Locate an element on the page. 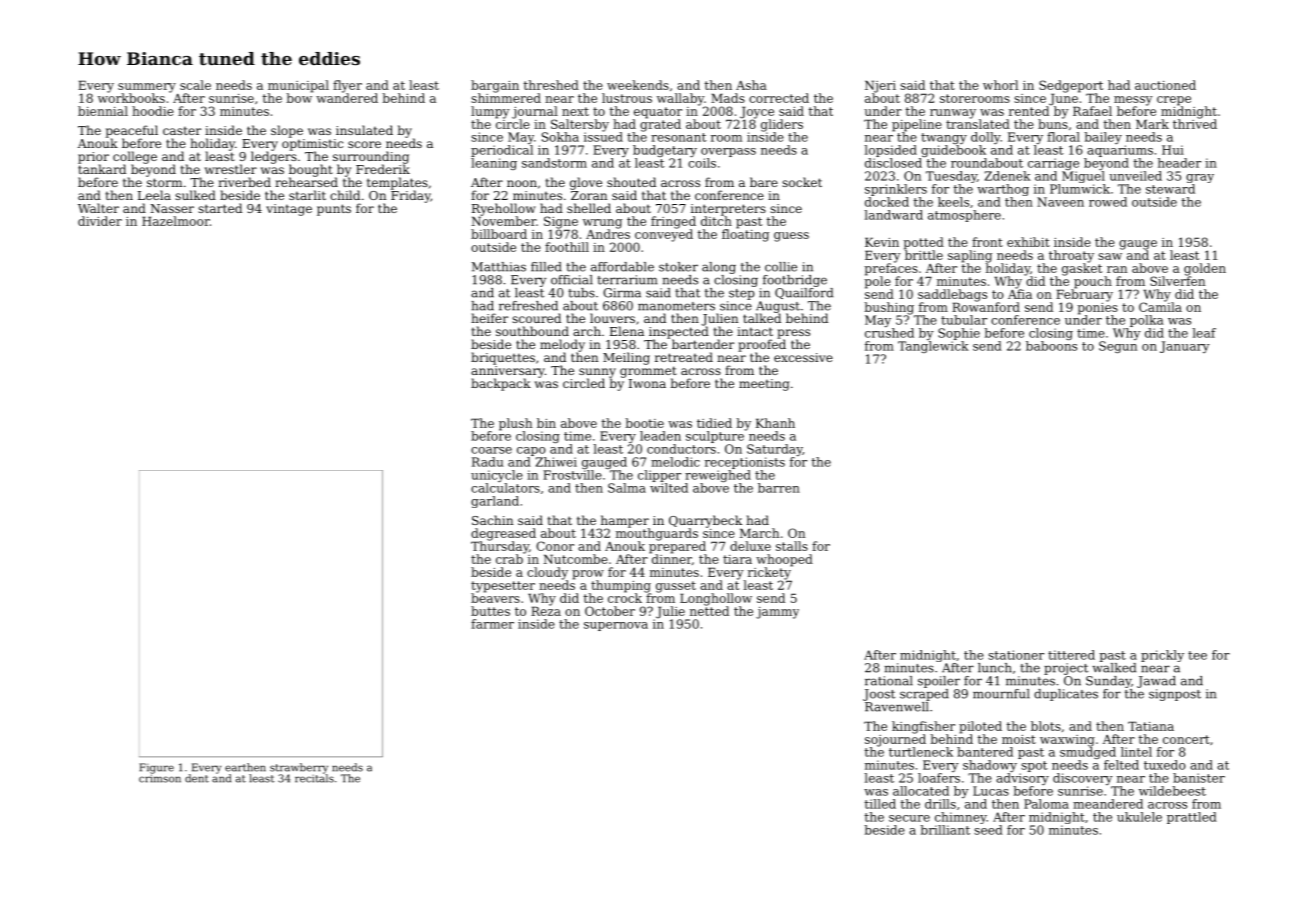 Image resolution: width=1308 pixels, height=924 pixels. Thursday is located at coordinates (500, 547).
